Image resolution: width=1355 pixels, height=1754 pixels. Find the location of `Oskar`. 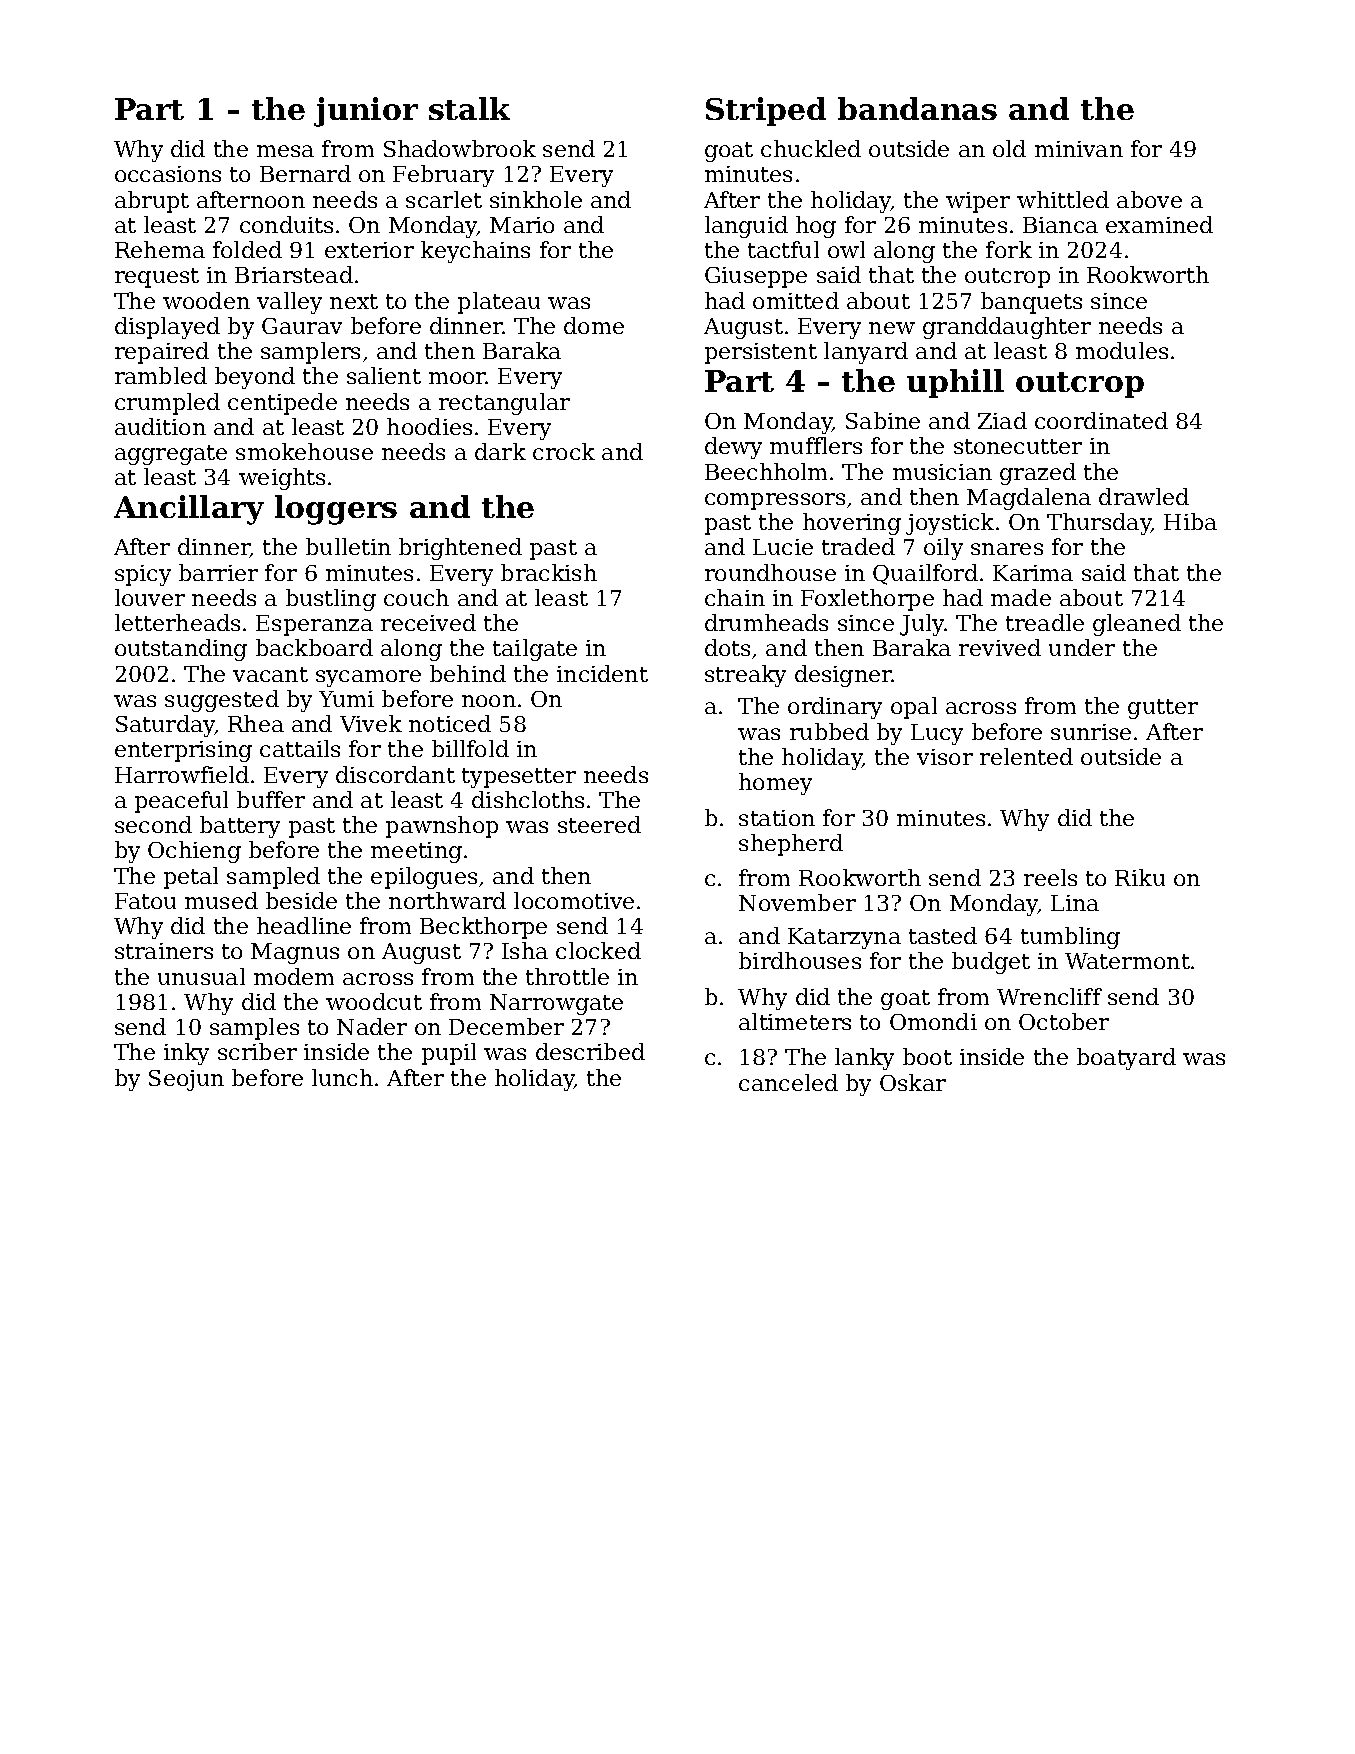

Oskar is located at coordinates (913, 1082).
